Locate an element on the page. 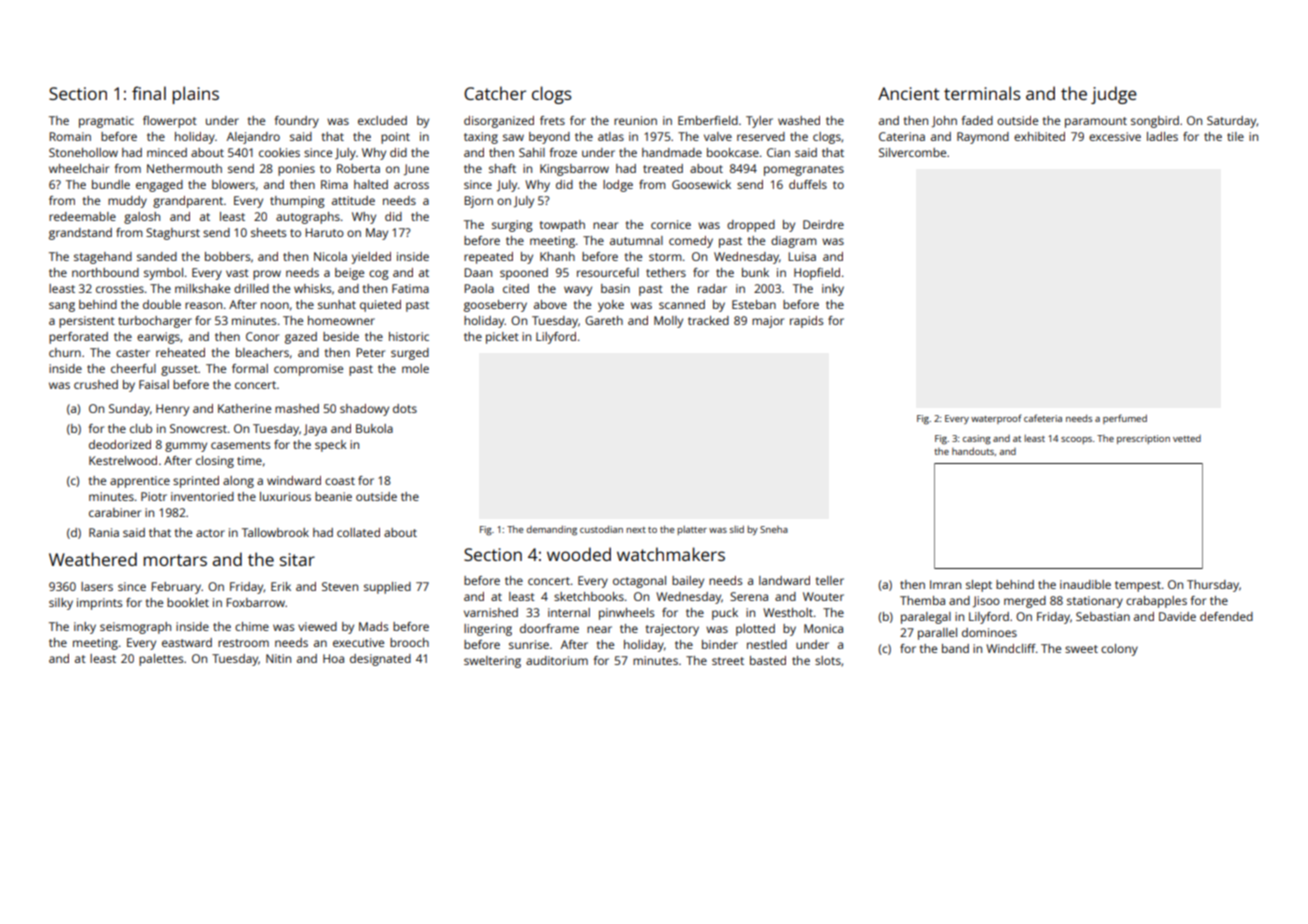 The width and height of the document is (1308, 924). Catcher is located at coordinates (495, 93).
